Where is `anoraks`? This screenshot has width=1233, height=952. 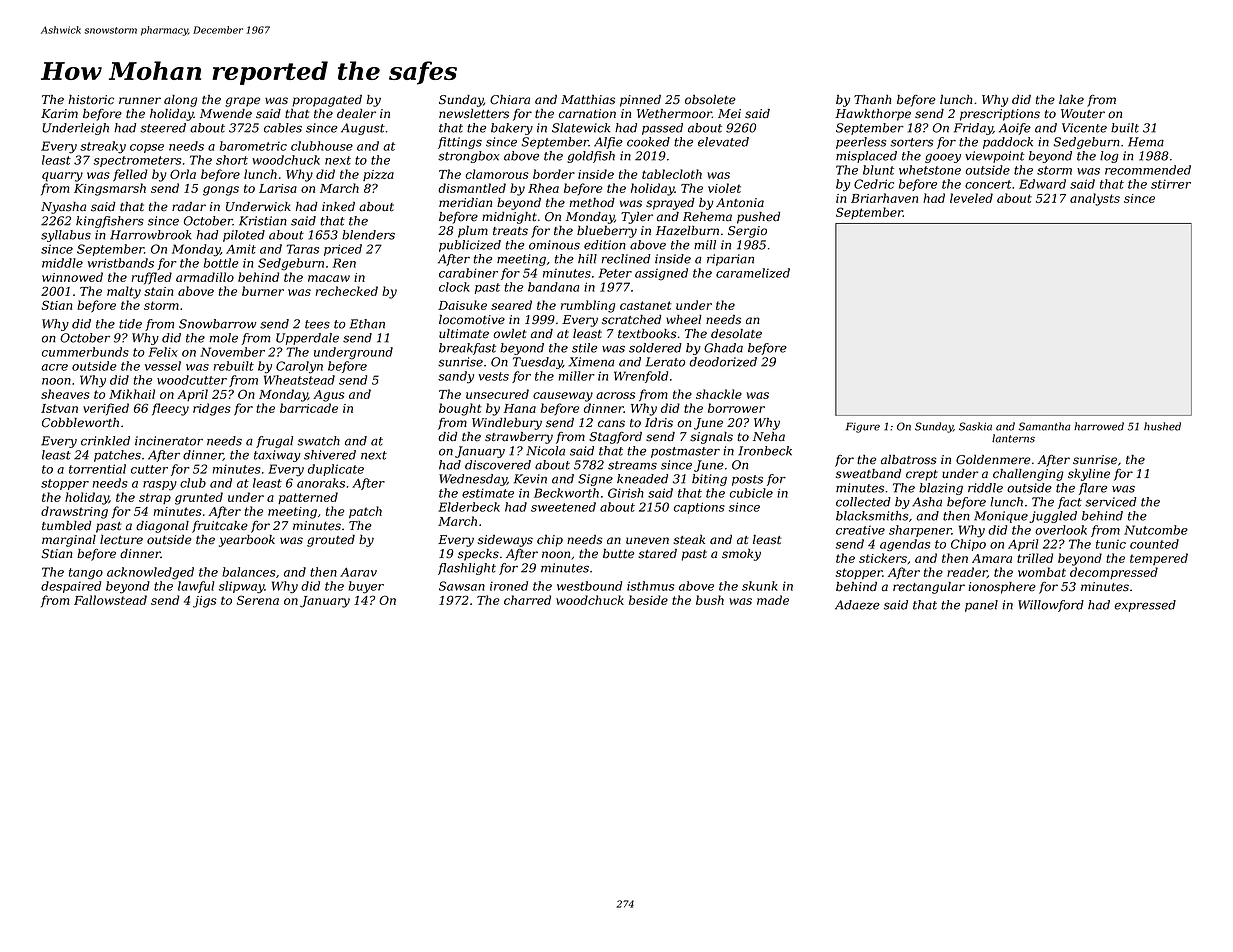
anoraks is located at coordinates (321, 483).
